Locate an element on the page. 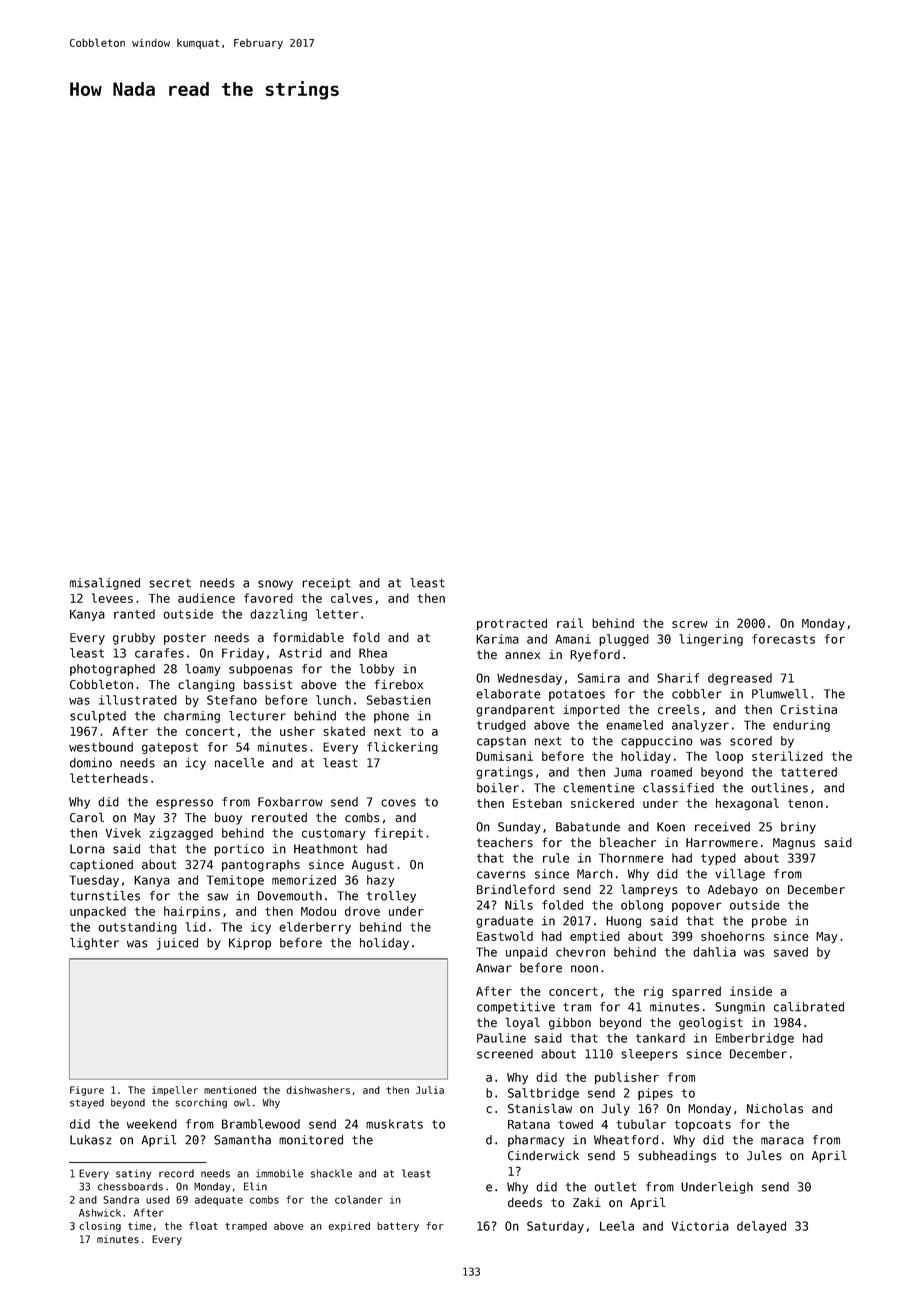 Image resolution: width=924 pixels, height=1308 pixels. snowy is located at coordinates (275, 585).
